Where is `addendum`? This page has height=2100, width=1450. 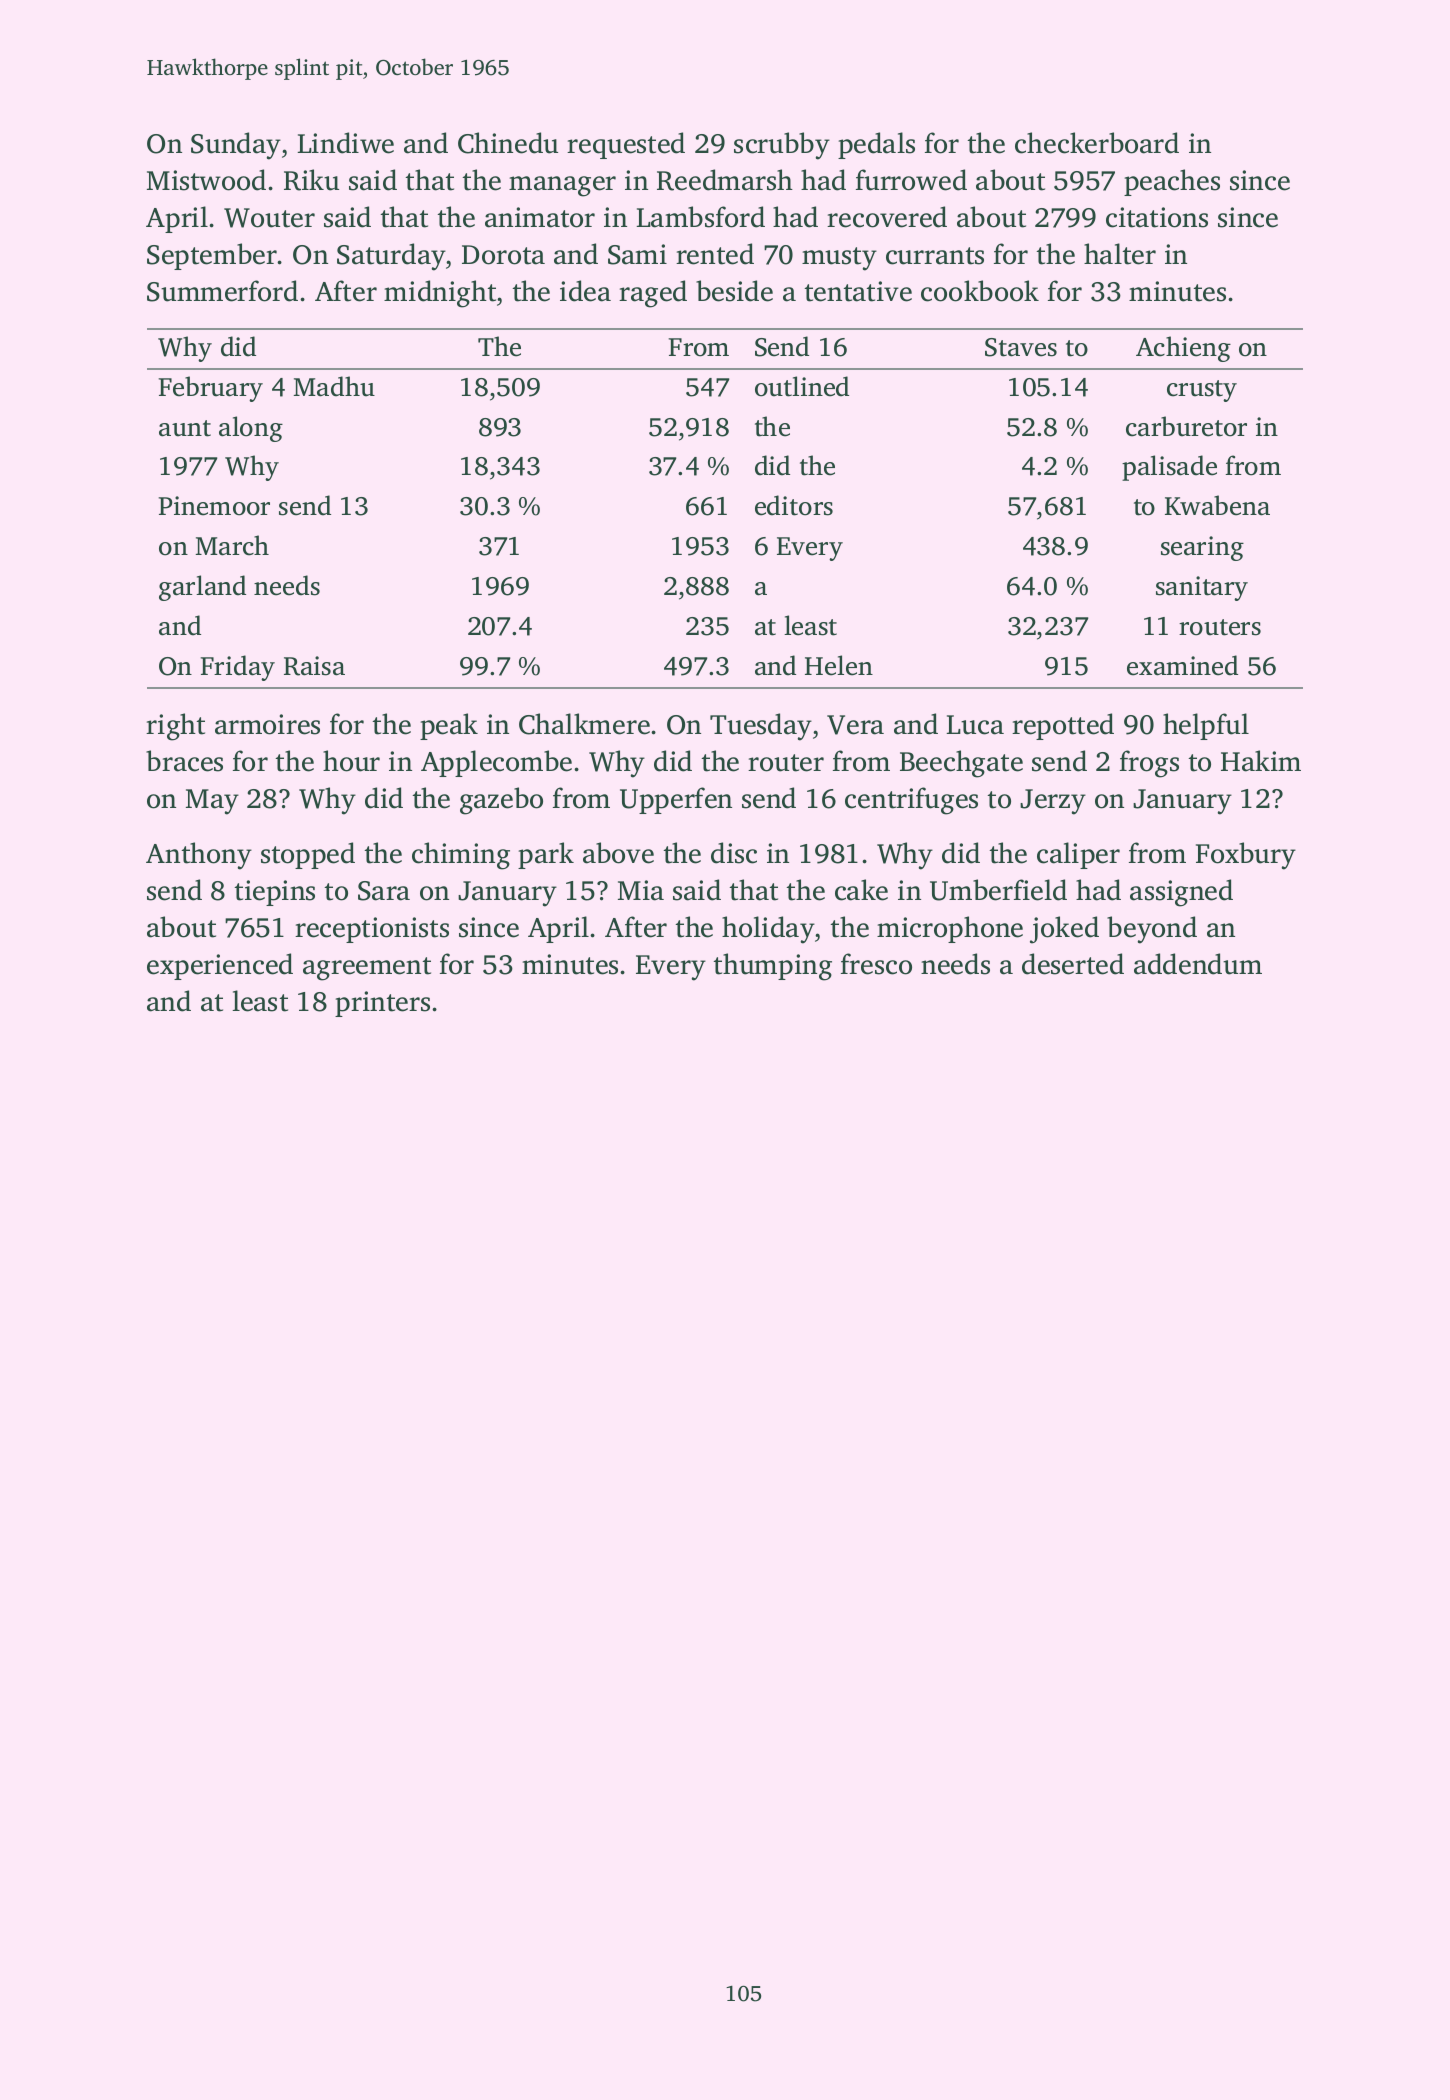
addendum is located at coordinates (1198, 964).
